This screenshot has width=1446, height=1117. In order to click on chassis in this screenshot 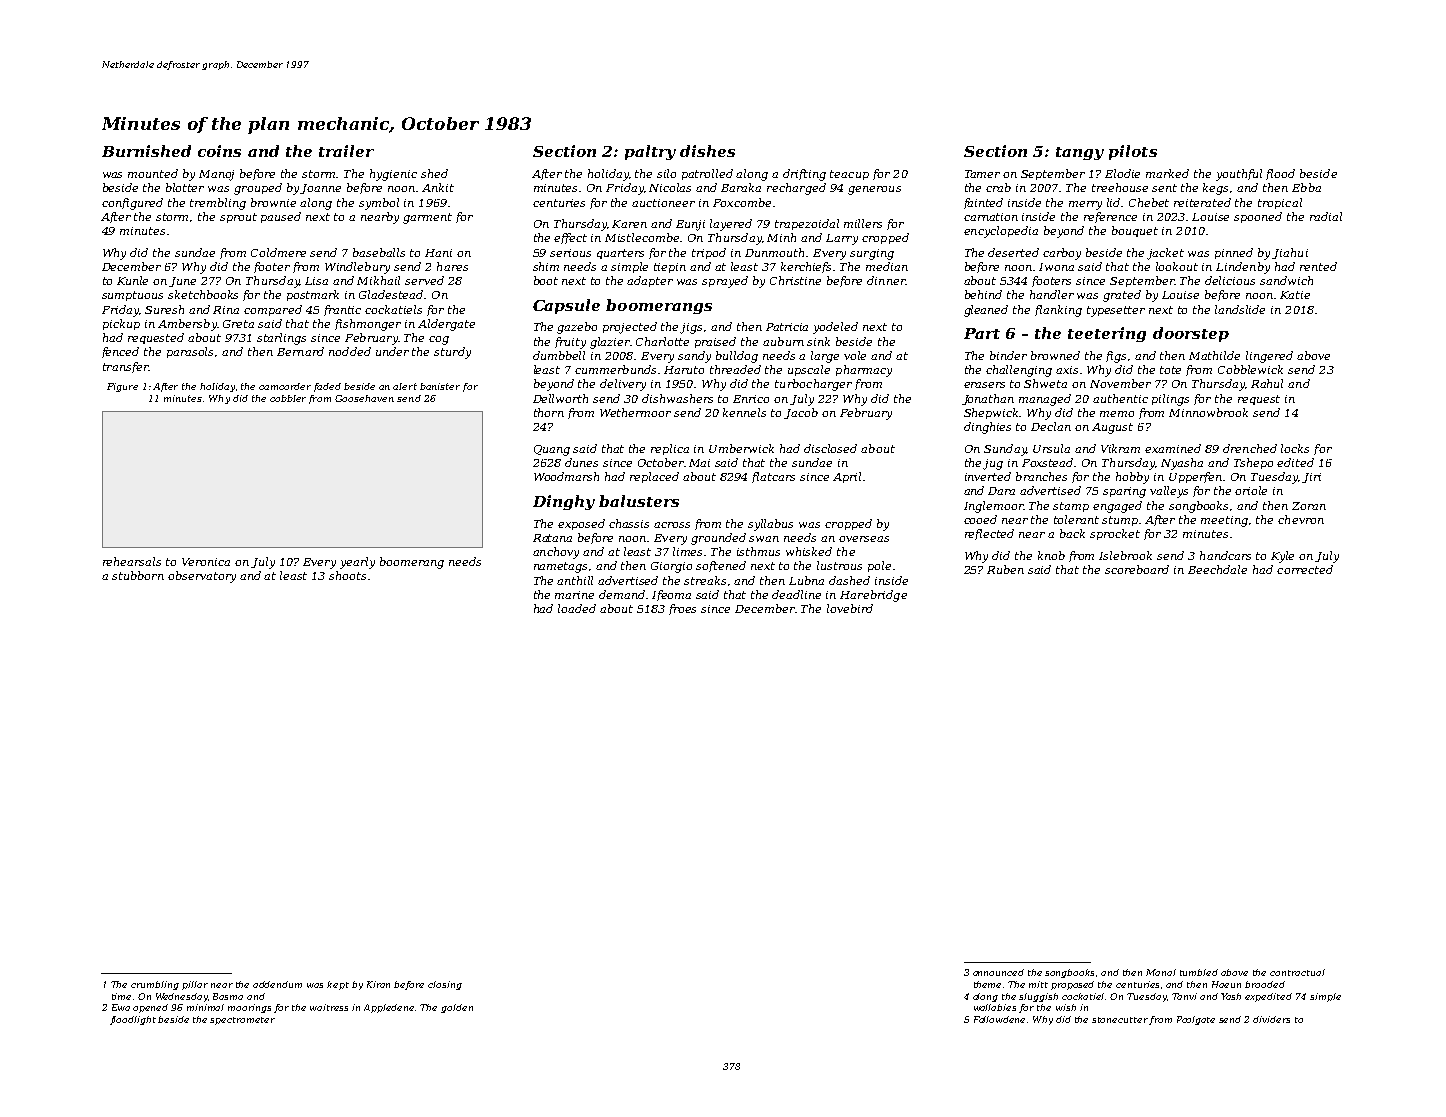, I will do `click(629, 523)`.
